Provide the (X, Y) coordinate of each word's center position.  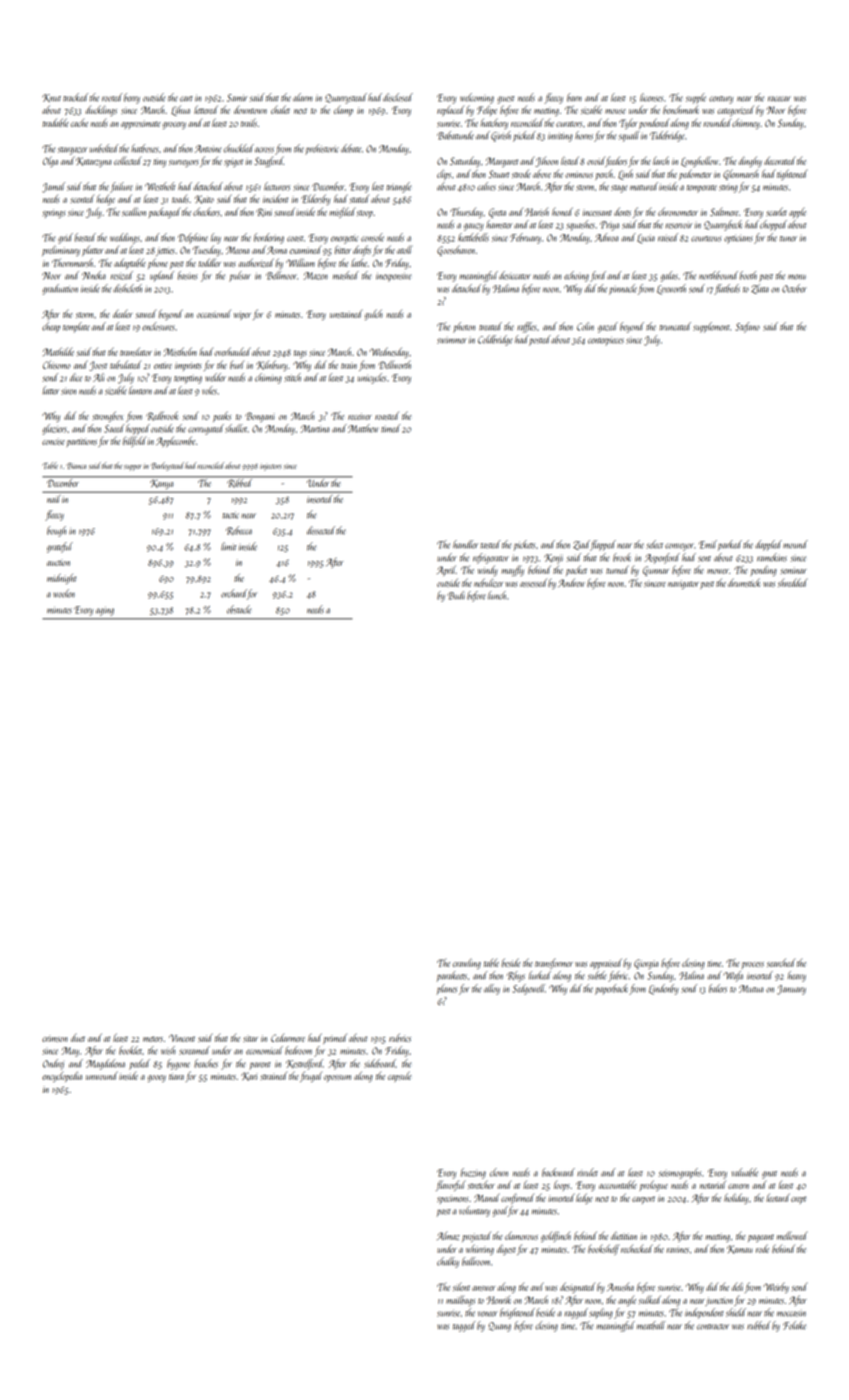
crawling (467, 964)
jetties (165, 251)
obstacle (239, 609)
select (654, 544)
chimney (746, 123)
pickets (524, 545)
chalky (448, 1262)
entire (163, 365)
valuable (745, 1172)
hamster (499, 224)
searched (781, 962)
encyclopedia (62, 1076)
